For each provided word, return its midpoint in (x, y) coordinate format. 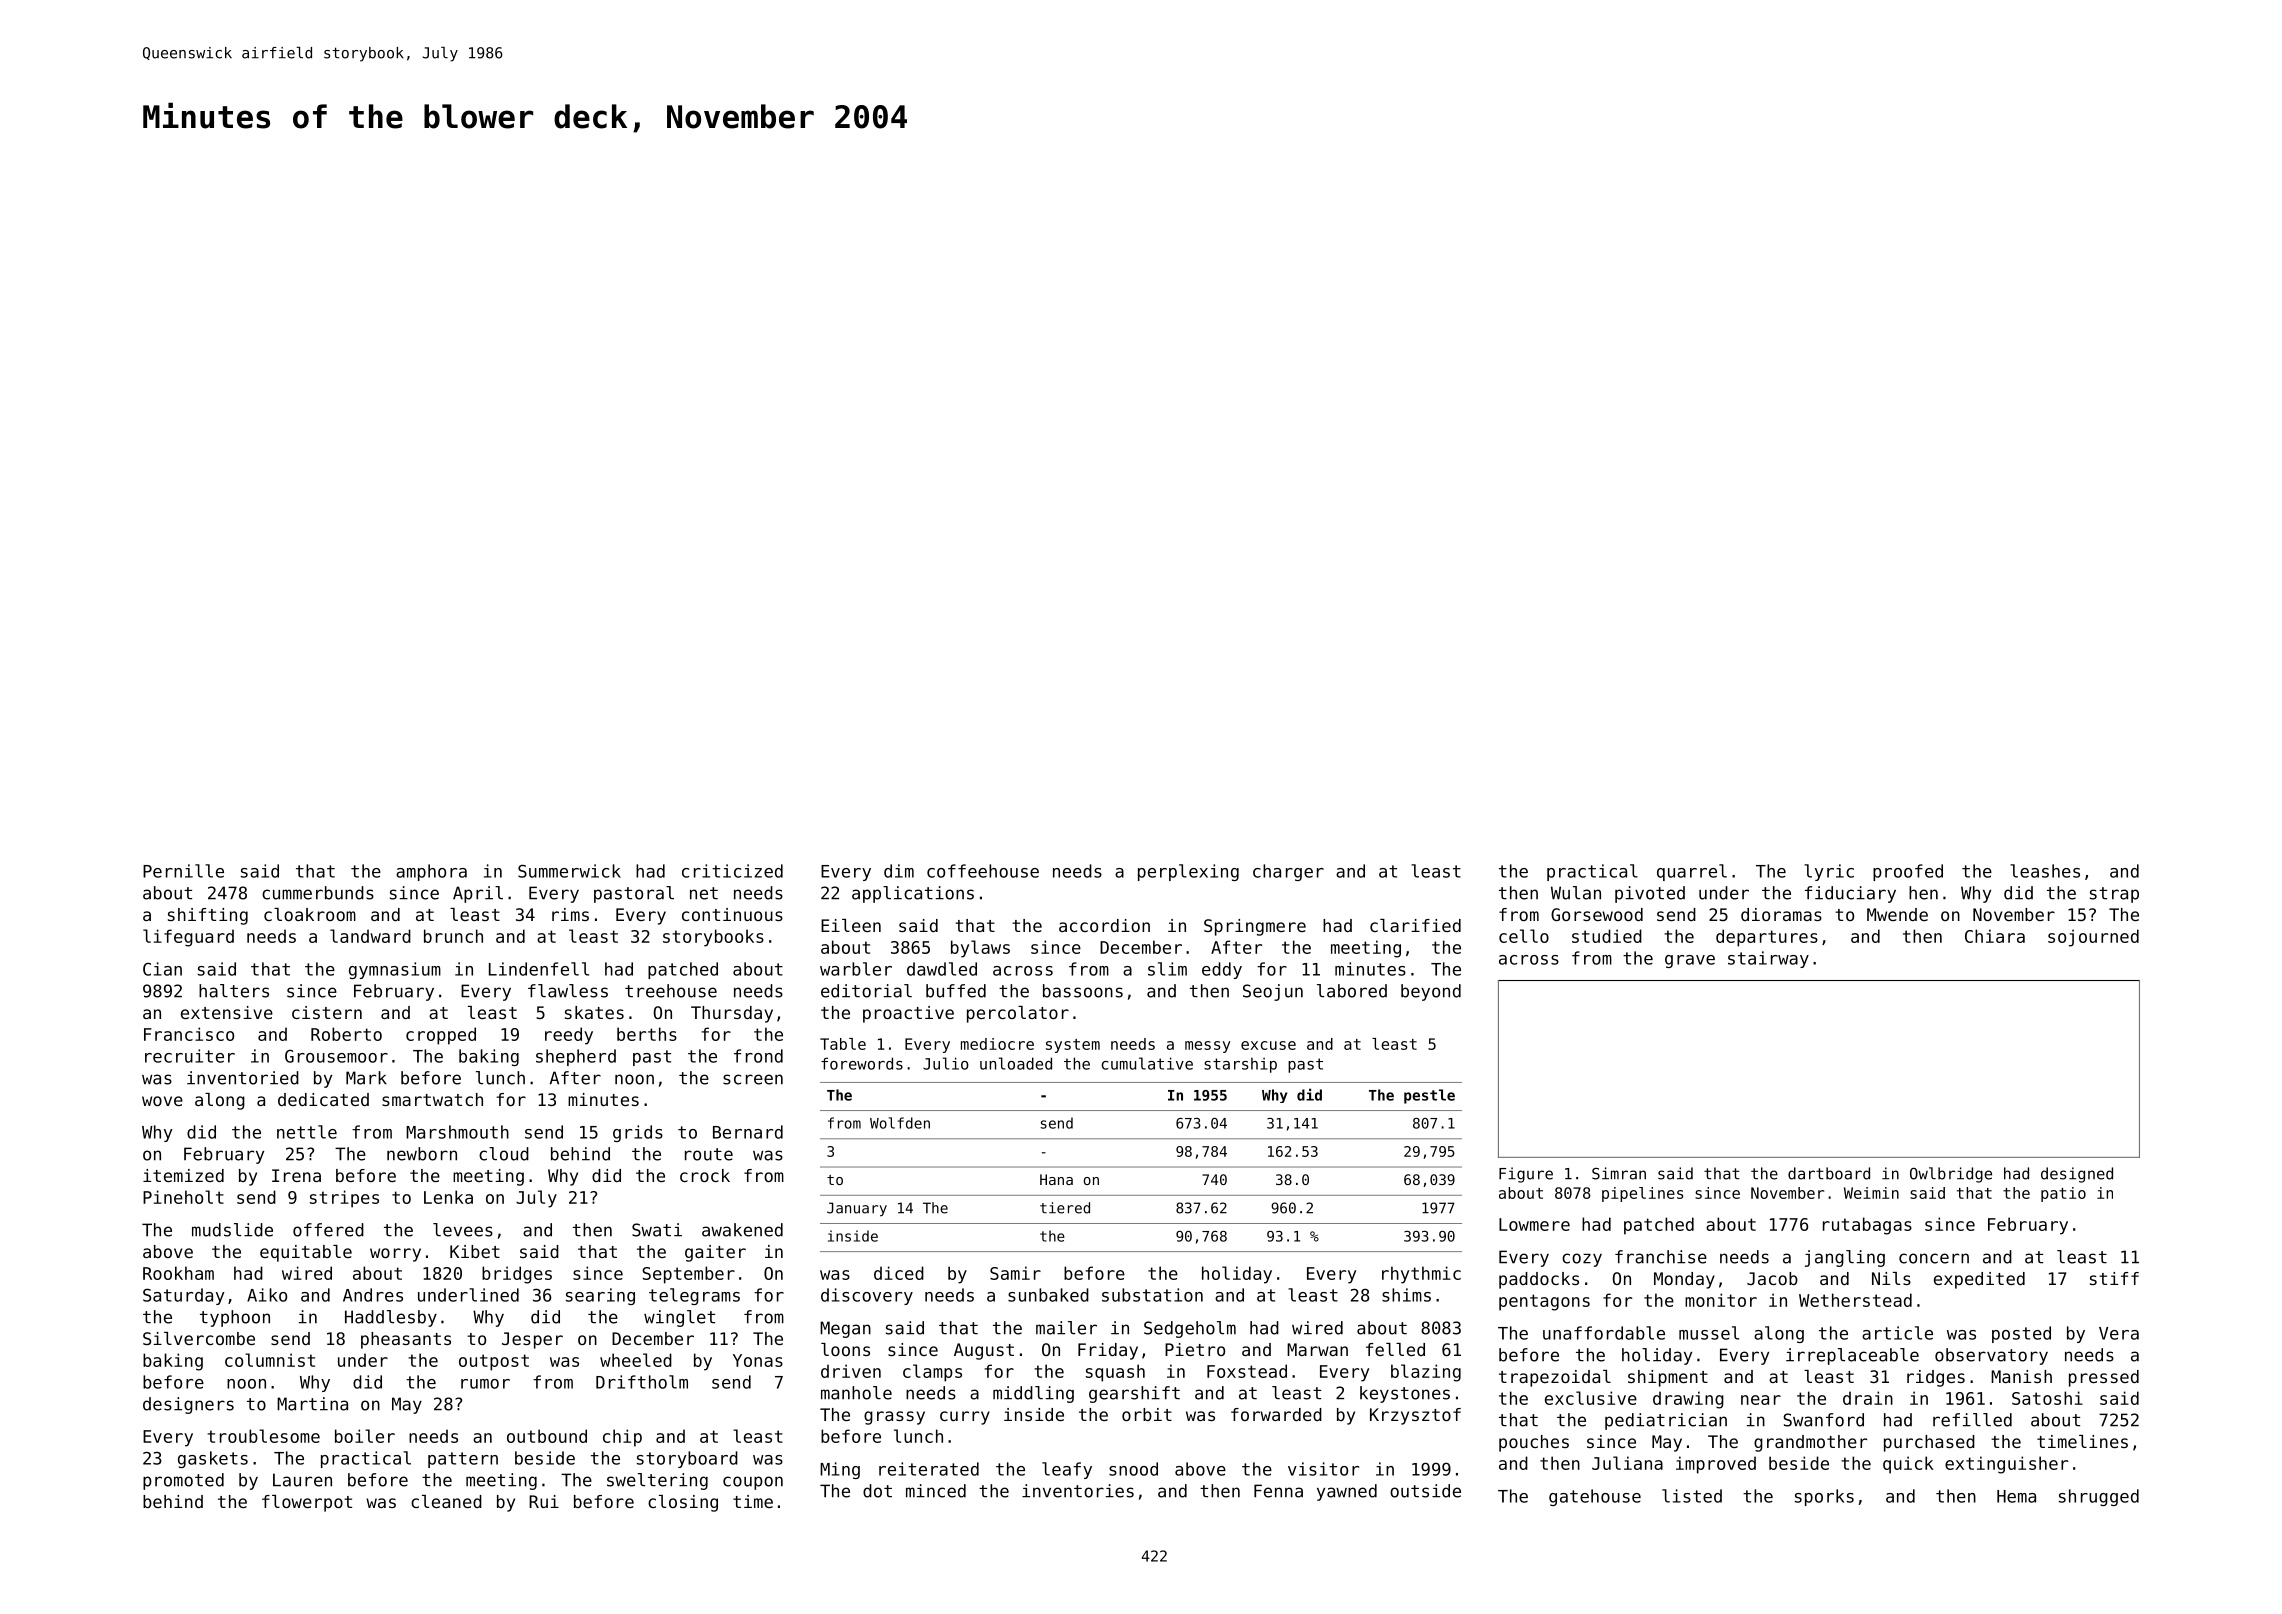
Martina (312, 1404)
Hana (1056, 1179)
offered (328, 1230)
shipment (1668, 1378)
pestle (1429, 1096)
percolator (1018, 1014)
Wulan (1576, 893)
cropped (441, 1036)
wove (162, 1101)
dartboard (1829, 1173)
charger (1288, 872)
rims (570, 914)
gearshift (1134, 1394)
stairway (1768, 959)
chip (622, 1438)
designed (2077, 1175)
